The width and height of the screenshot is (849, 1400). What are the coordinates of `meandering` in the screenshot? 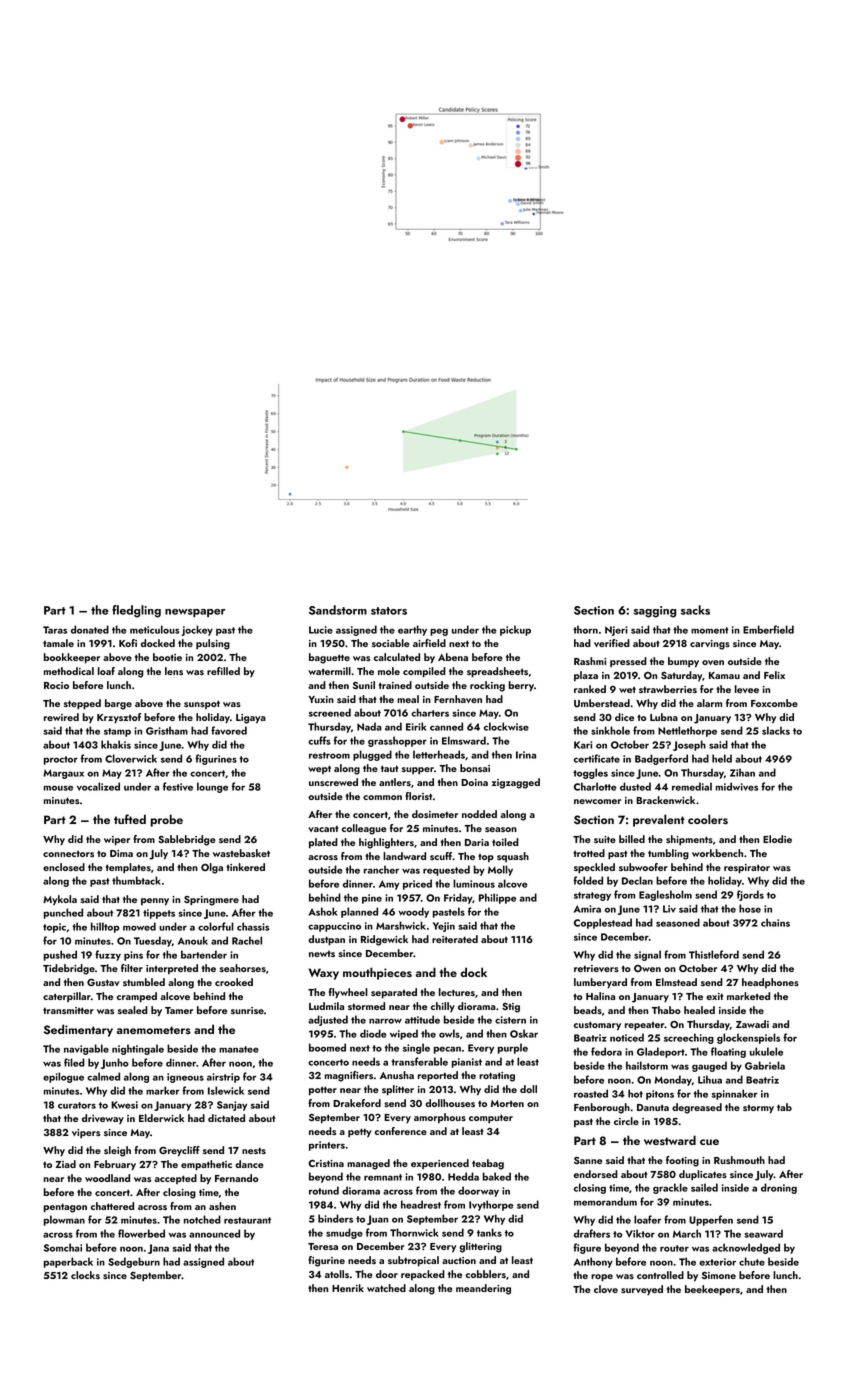 It's located at (483, 1289).
